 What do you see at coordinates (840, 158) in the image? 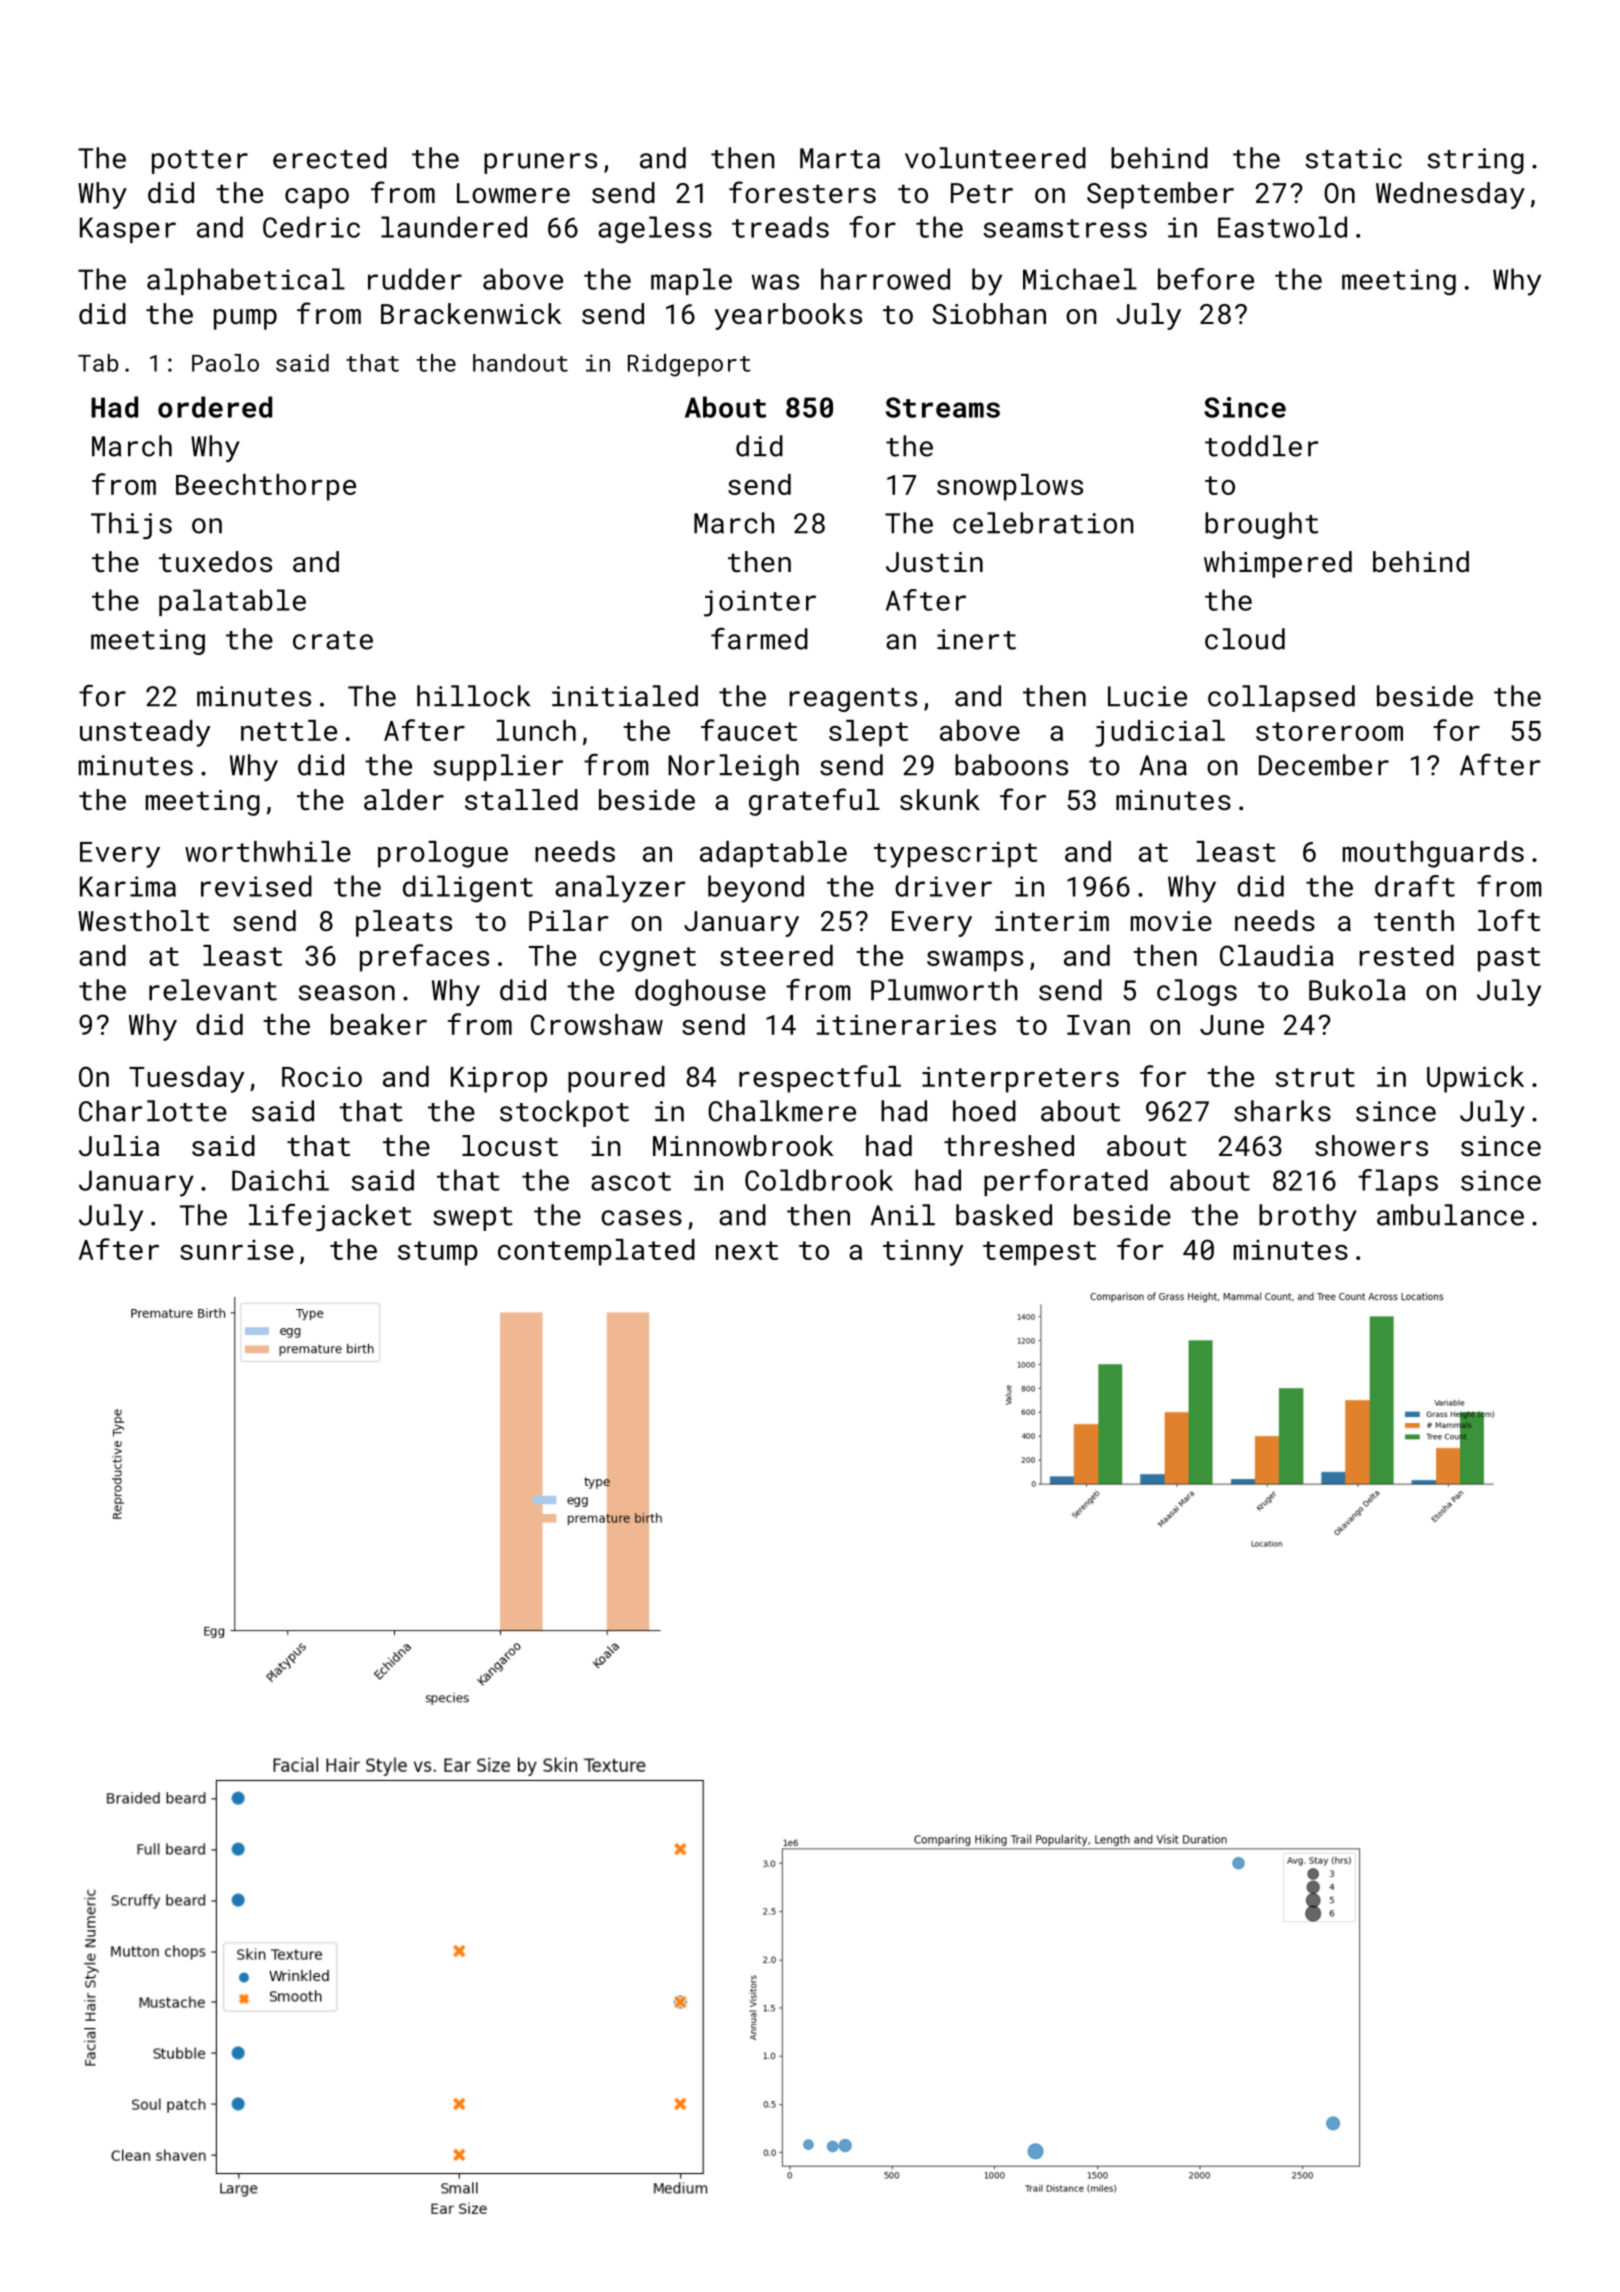
I see `Marta` at bounding box center [840, 158].
